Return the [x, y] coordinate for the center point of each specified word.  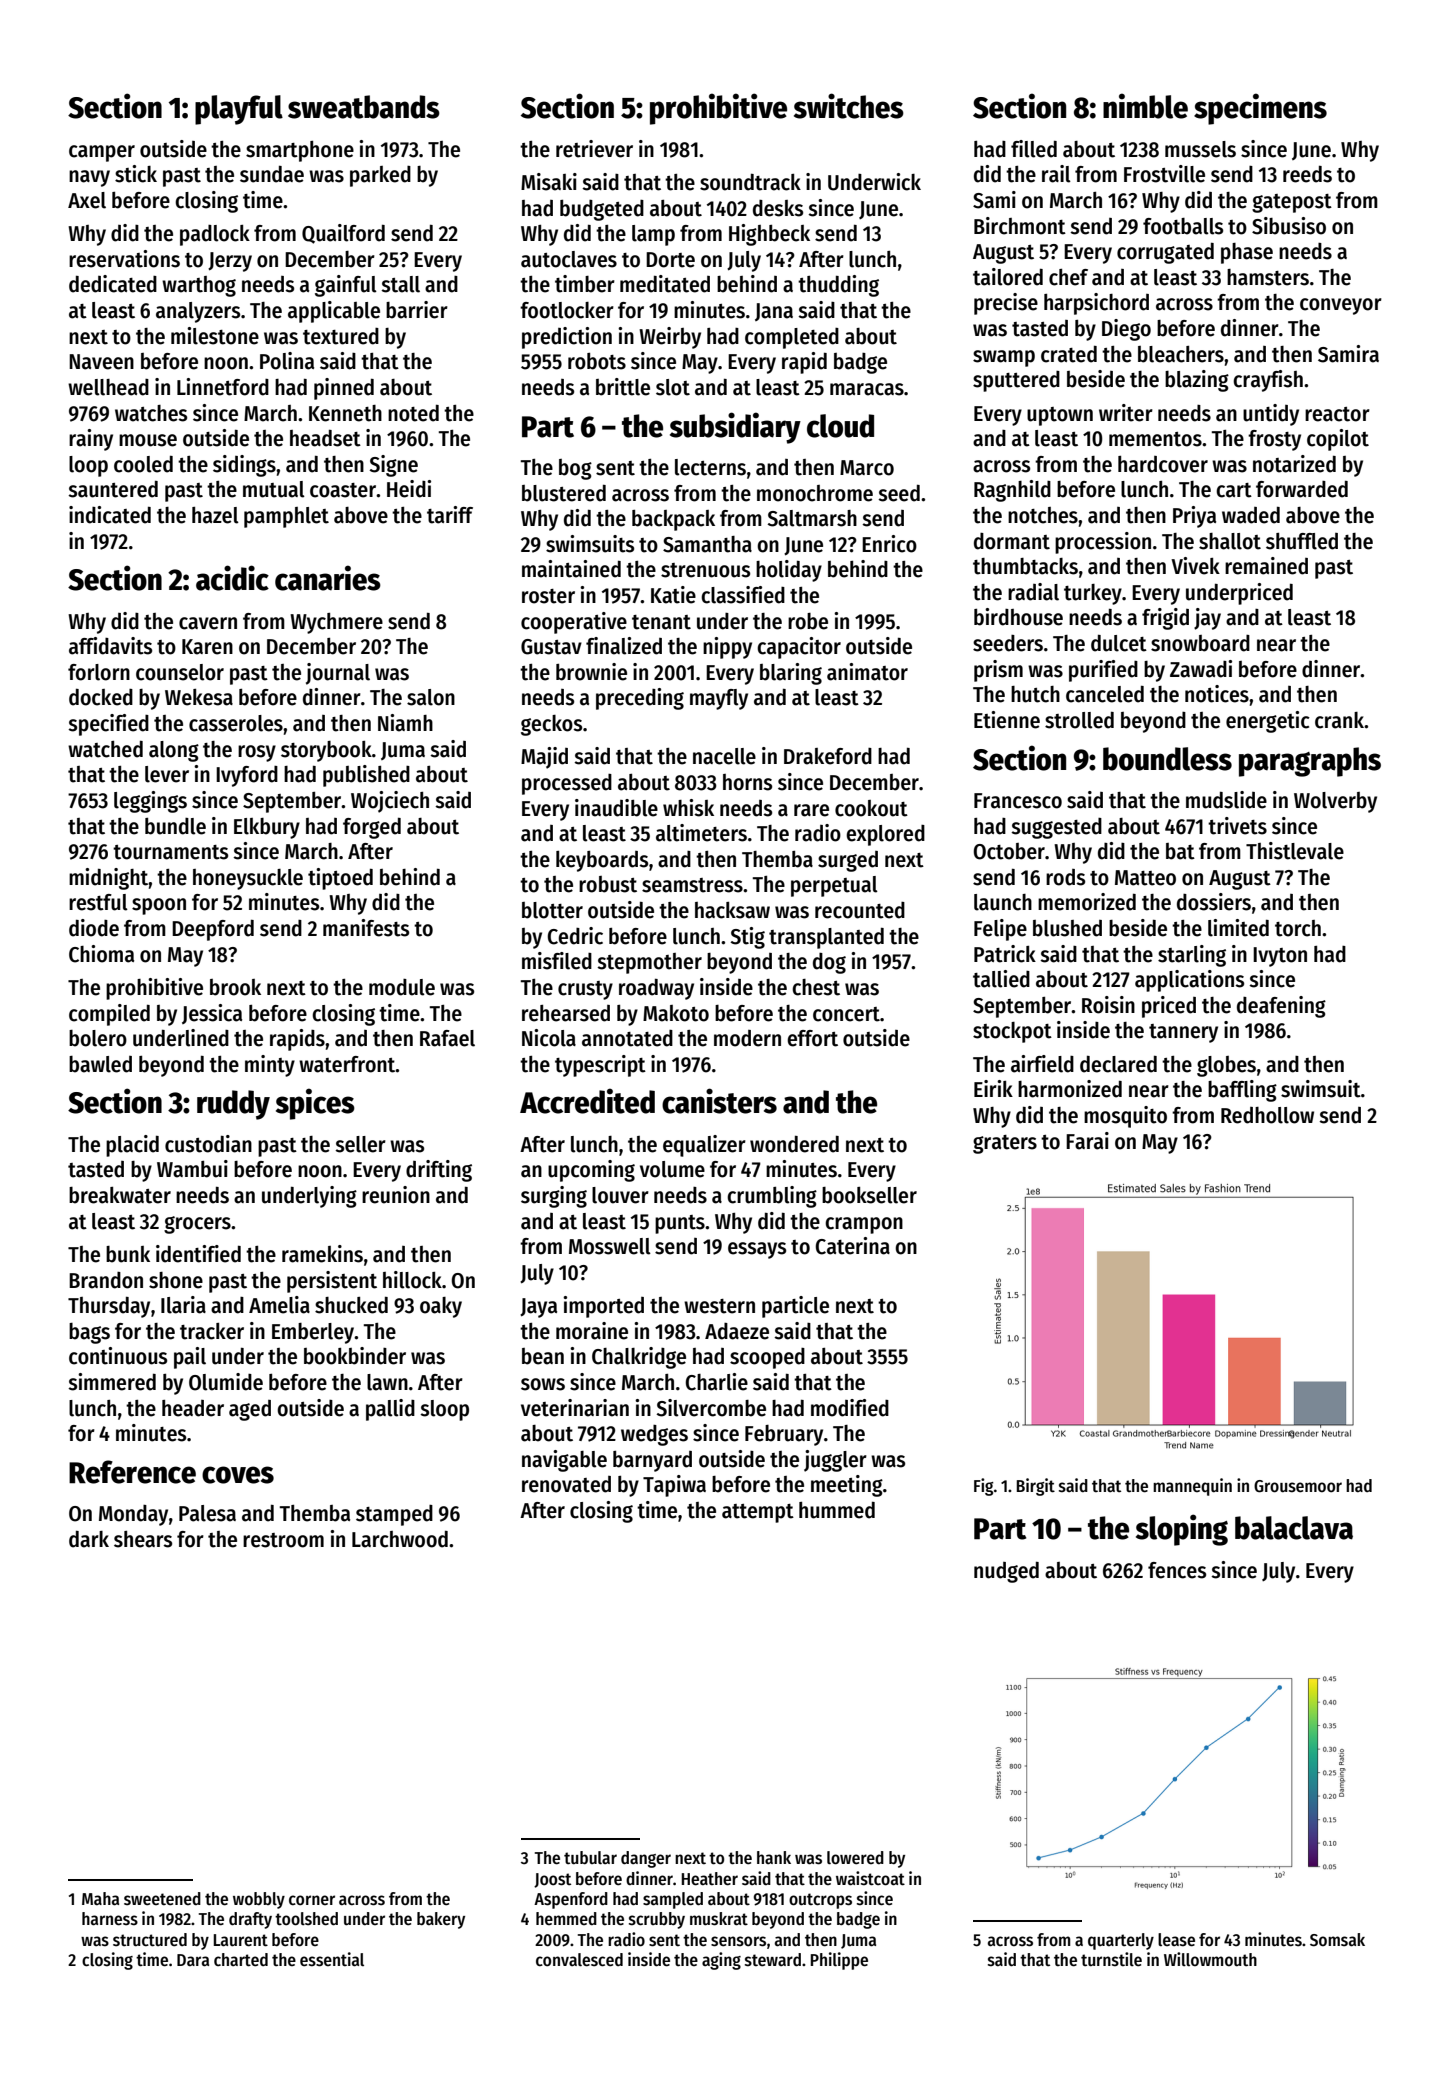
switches [849, 106]
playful [239, 110]
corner [312, 1900]
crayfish [1268, 381]
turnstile [1111, 1959]
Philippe [839, 1961]
